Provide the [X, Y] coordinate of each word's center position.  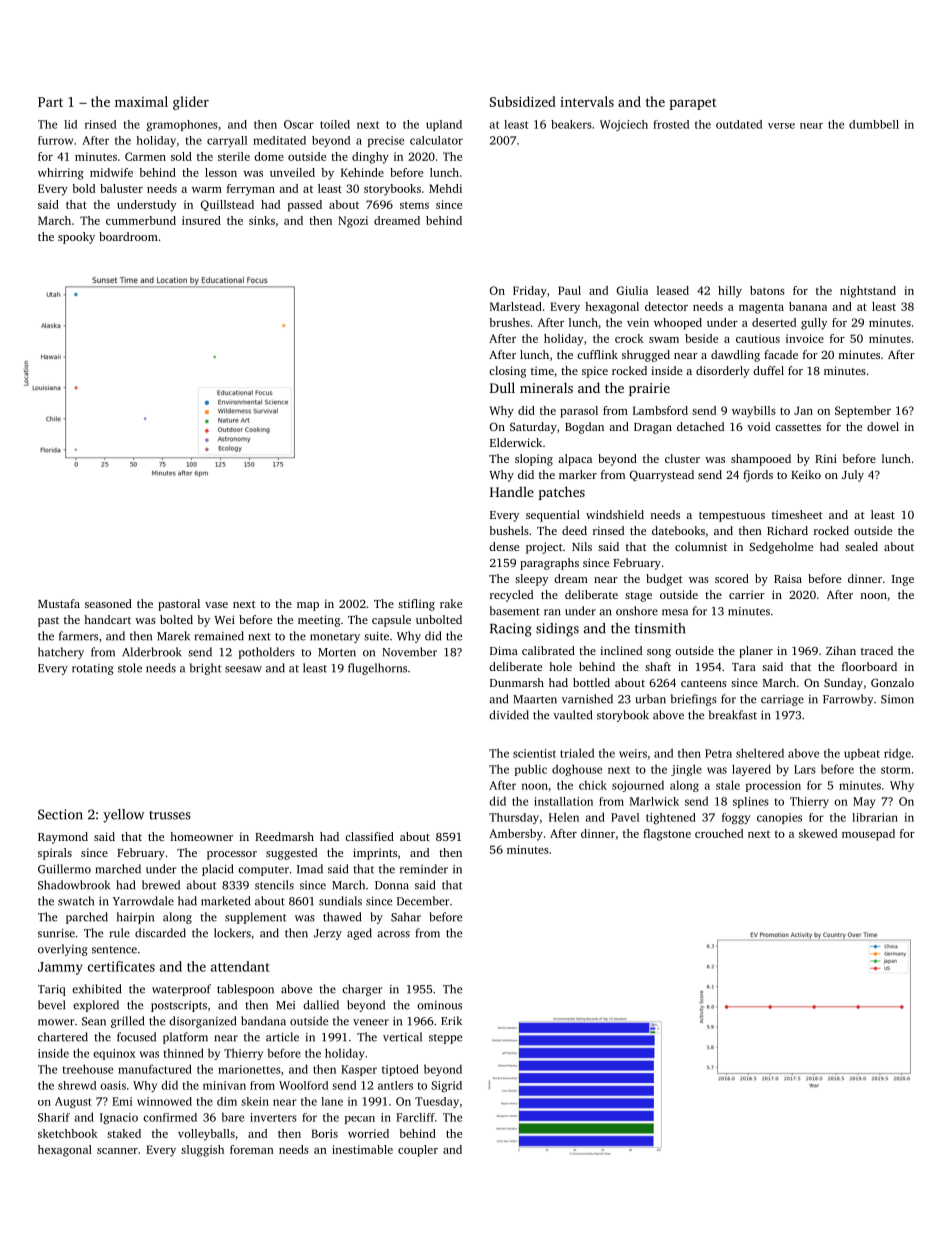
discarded [160, 933]
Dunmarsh [517, 682]
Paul [569, 290]
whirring [61, 174]
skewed [818, 833]
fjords [758, 476]
